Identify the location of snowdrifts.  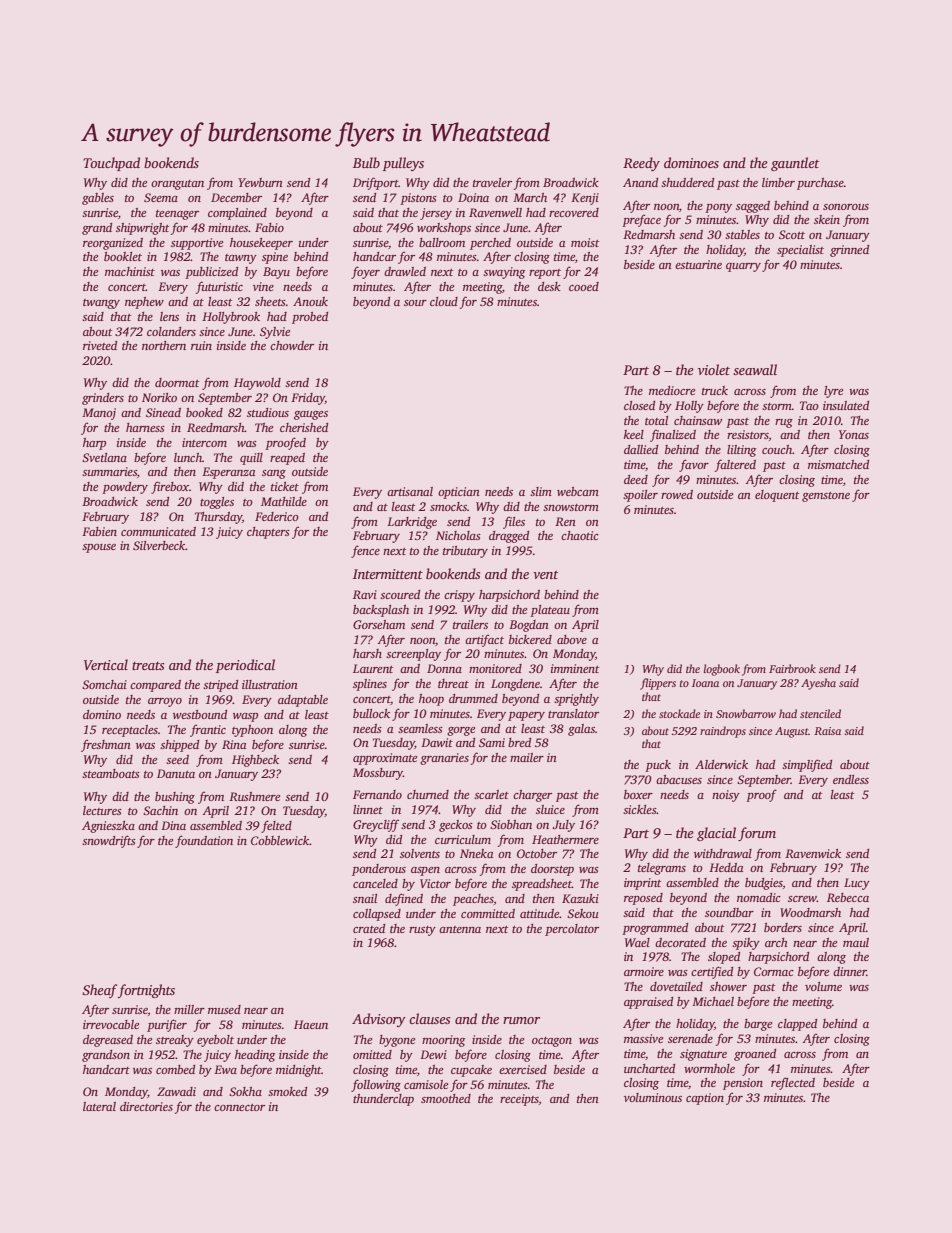
(109, 841).
